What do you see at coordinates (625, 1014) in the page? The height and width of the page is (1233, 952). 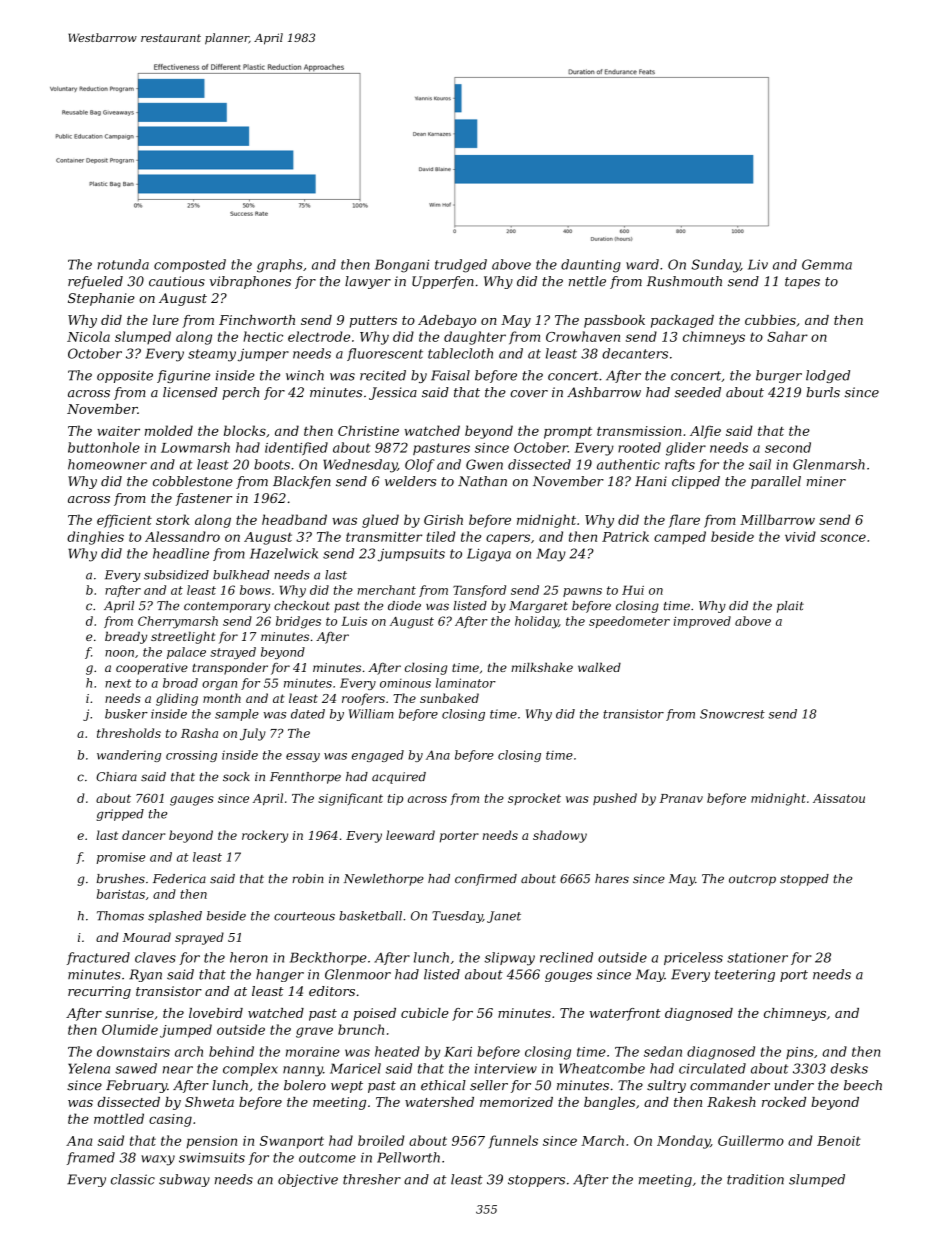 I see `waterfront` at bounding box center [625, 1014].
